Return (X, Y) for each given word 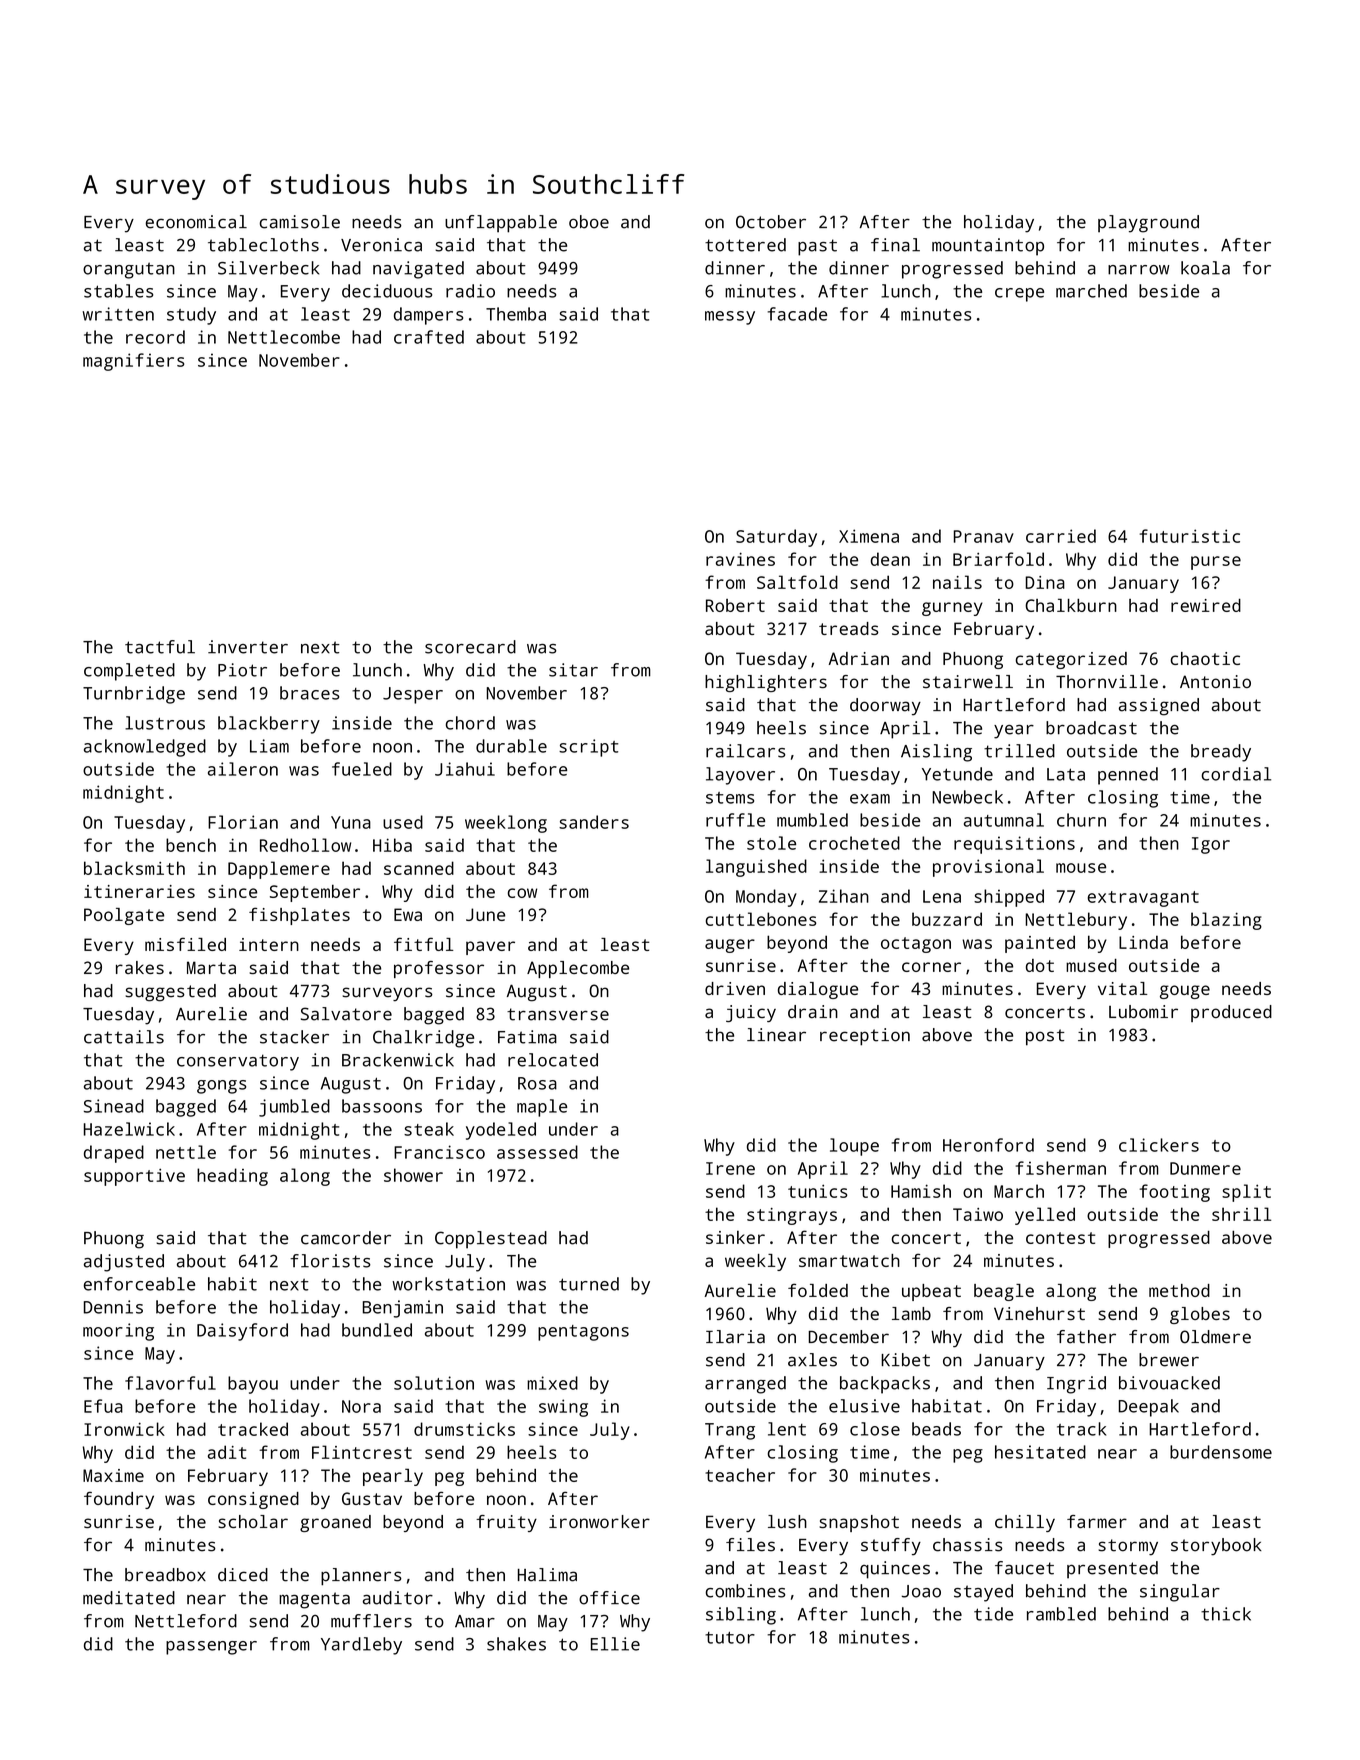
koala (1205, 268)
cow (522, 893)
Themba (516, 314)
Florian (243, 822)
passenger (211, 1648)
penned (1128, 776)
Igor (1211, 845)
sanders (594, 822)
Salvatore (346, 1014)
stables (118, 291)
